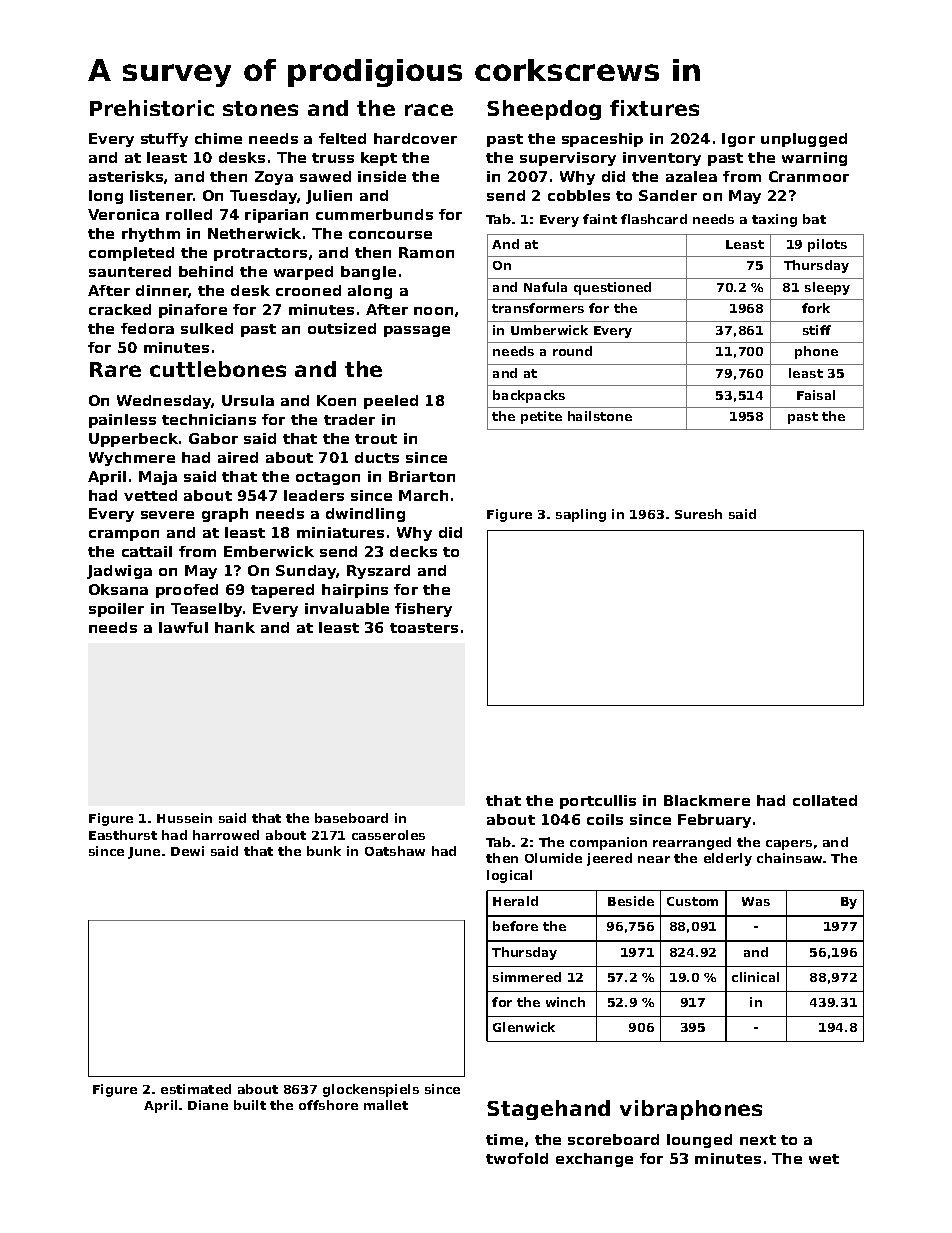 The width and height of the document is (952, 1233). I want to click on toasters, so click(424, 628).
